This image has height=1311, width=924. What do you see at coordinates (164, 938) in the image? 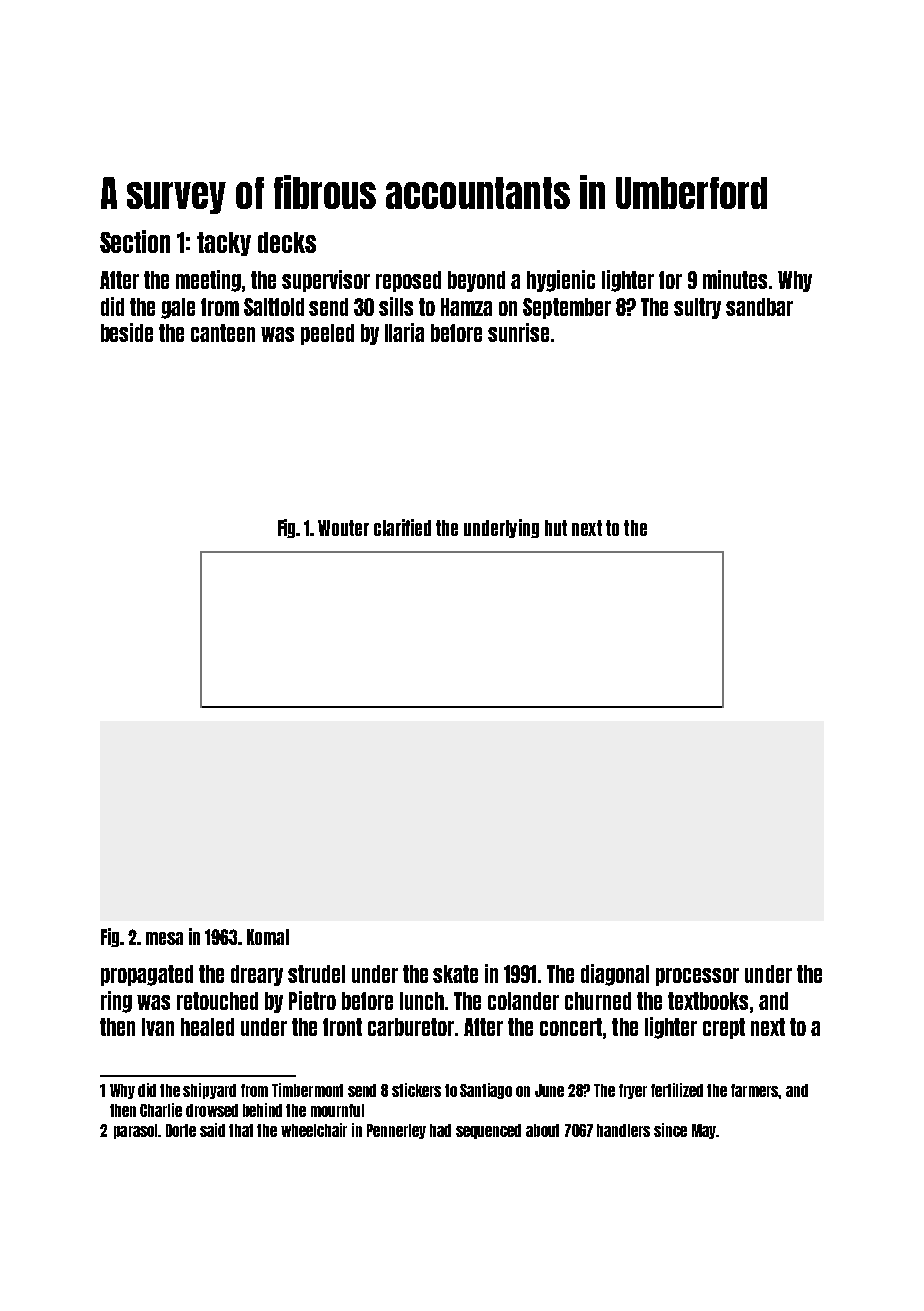
I see `mesa` at bounding box center [164, 938].
